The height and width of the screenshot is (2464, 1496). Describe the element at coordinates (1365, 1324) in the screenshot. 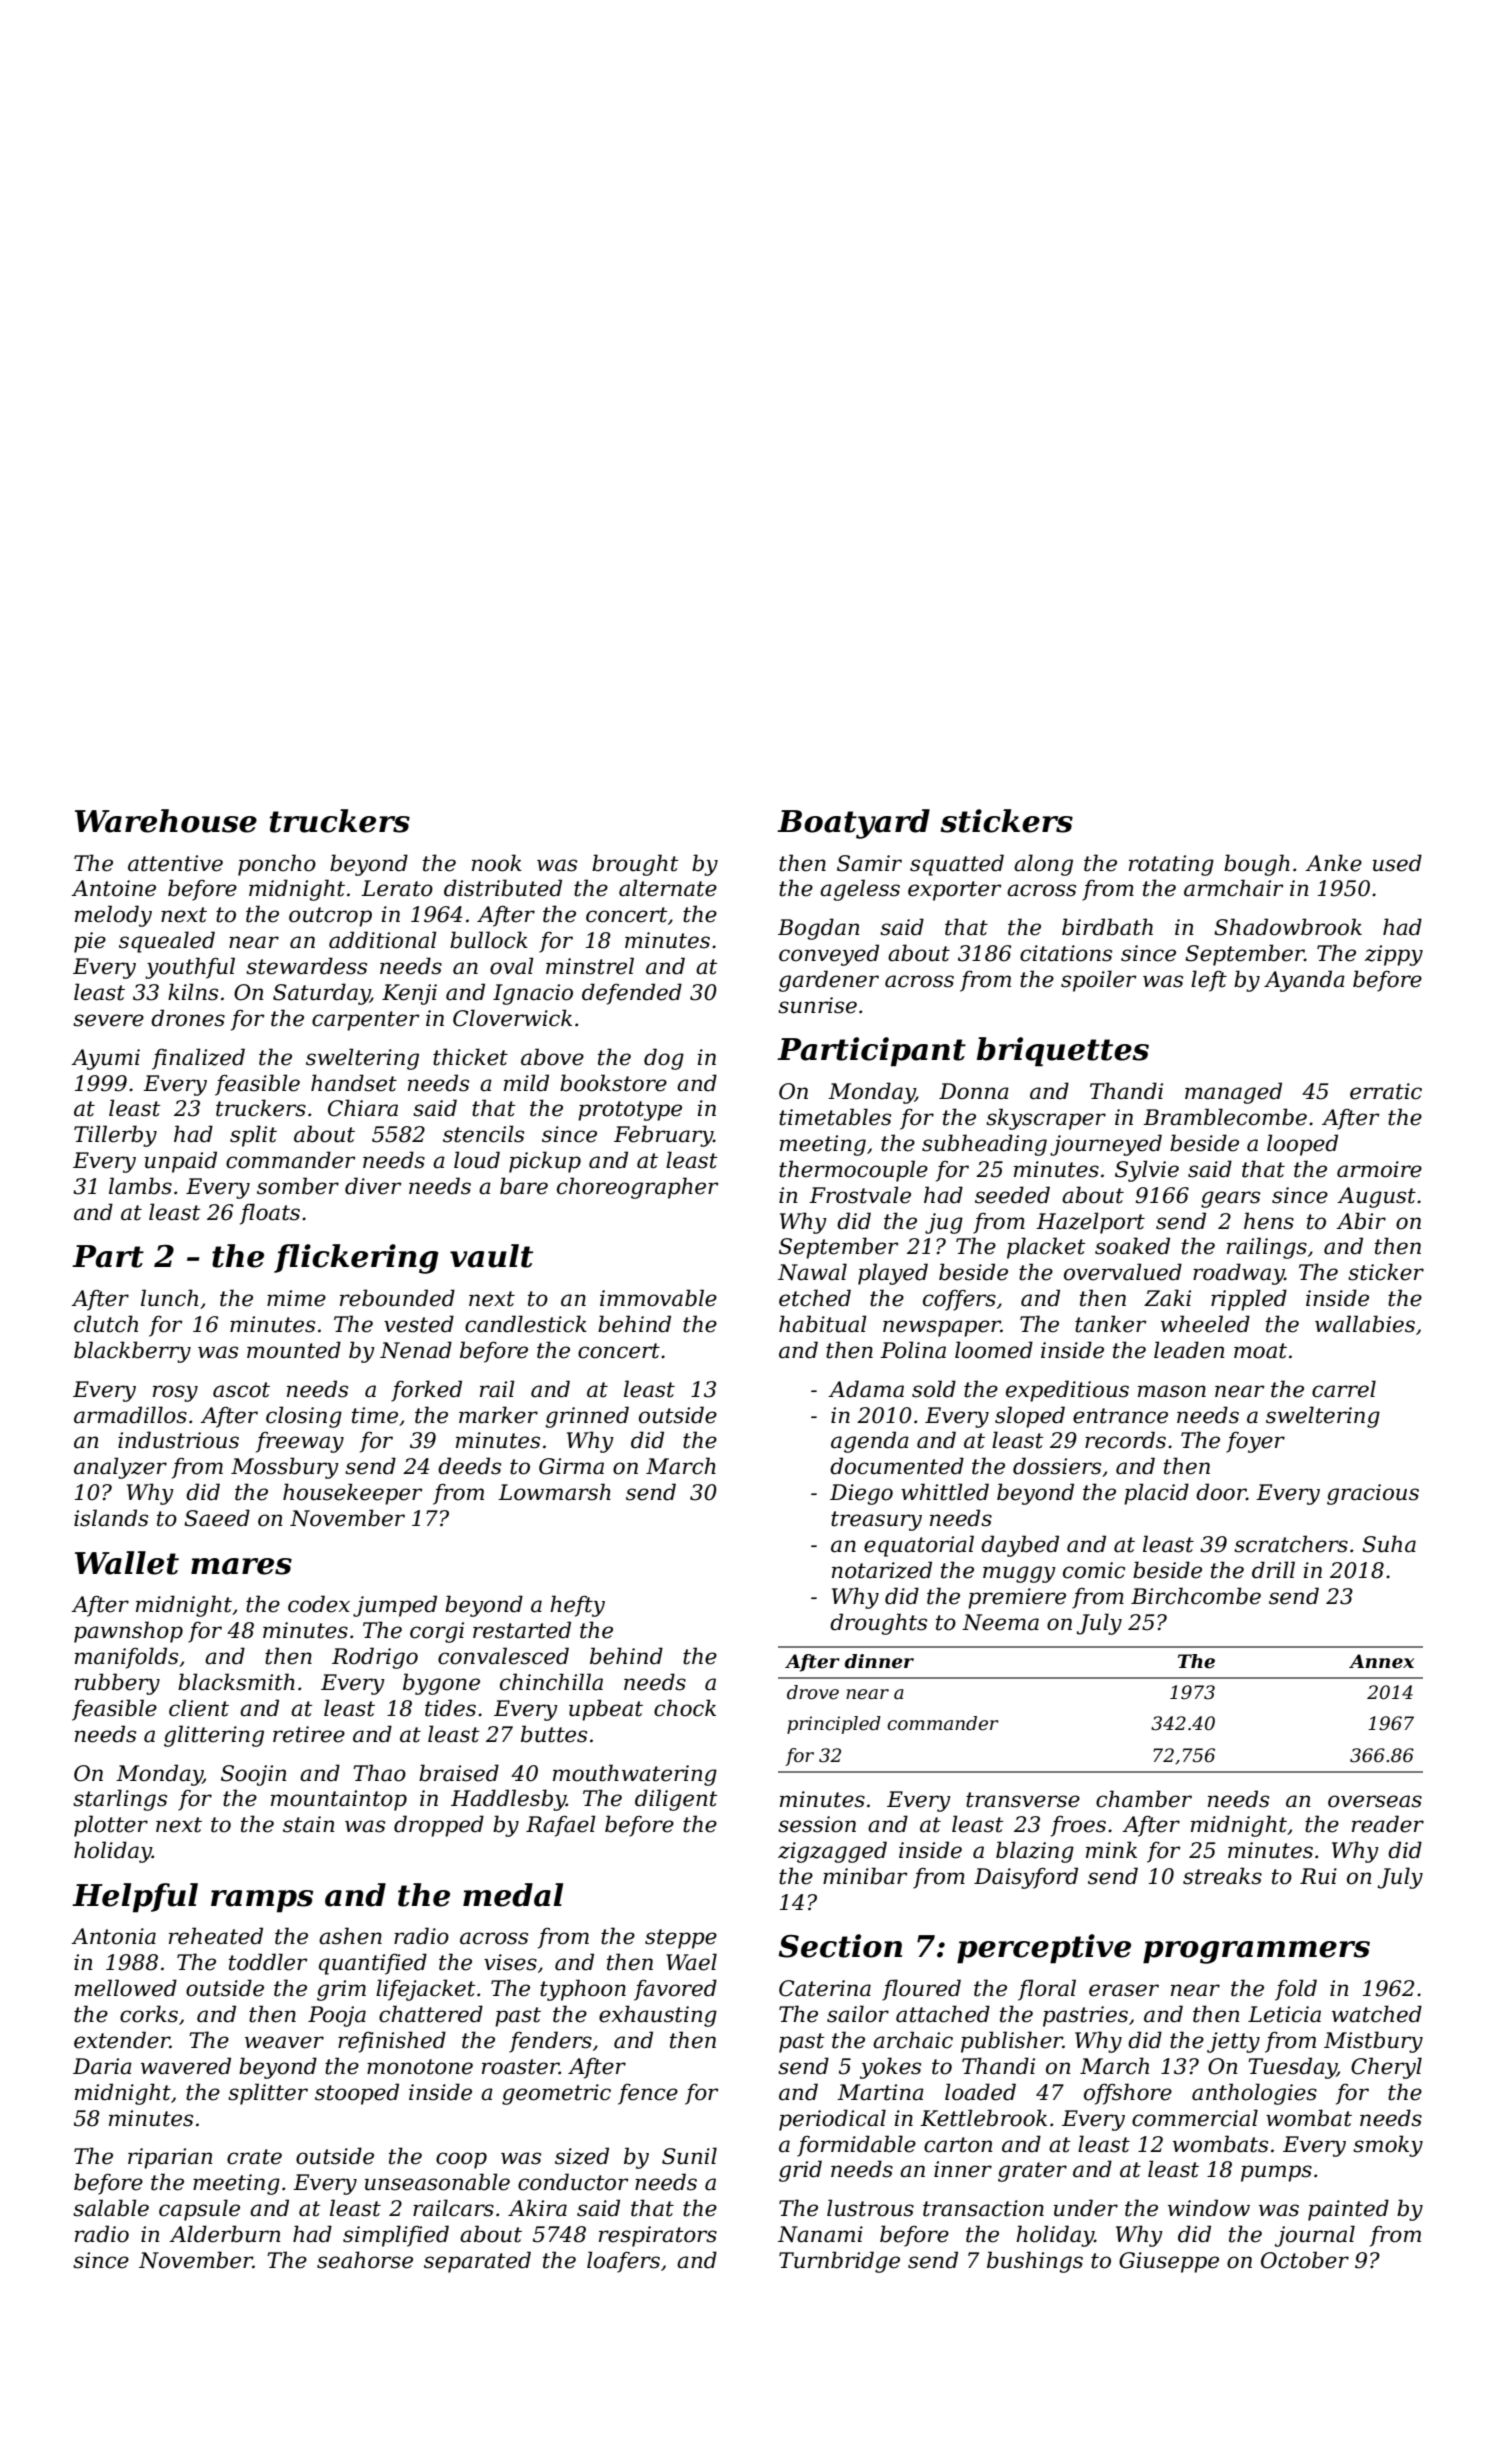

I see `wallabies` at that location.
